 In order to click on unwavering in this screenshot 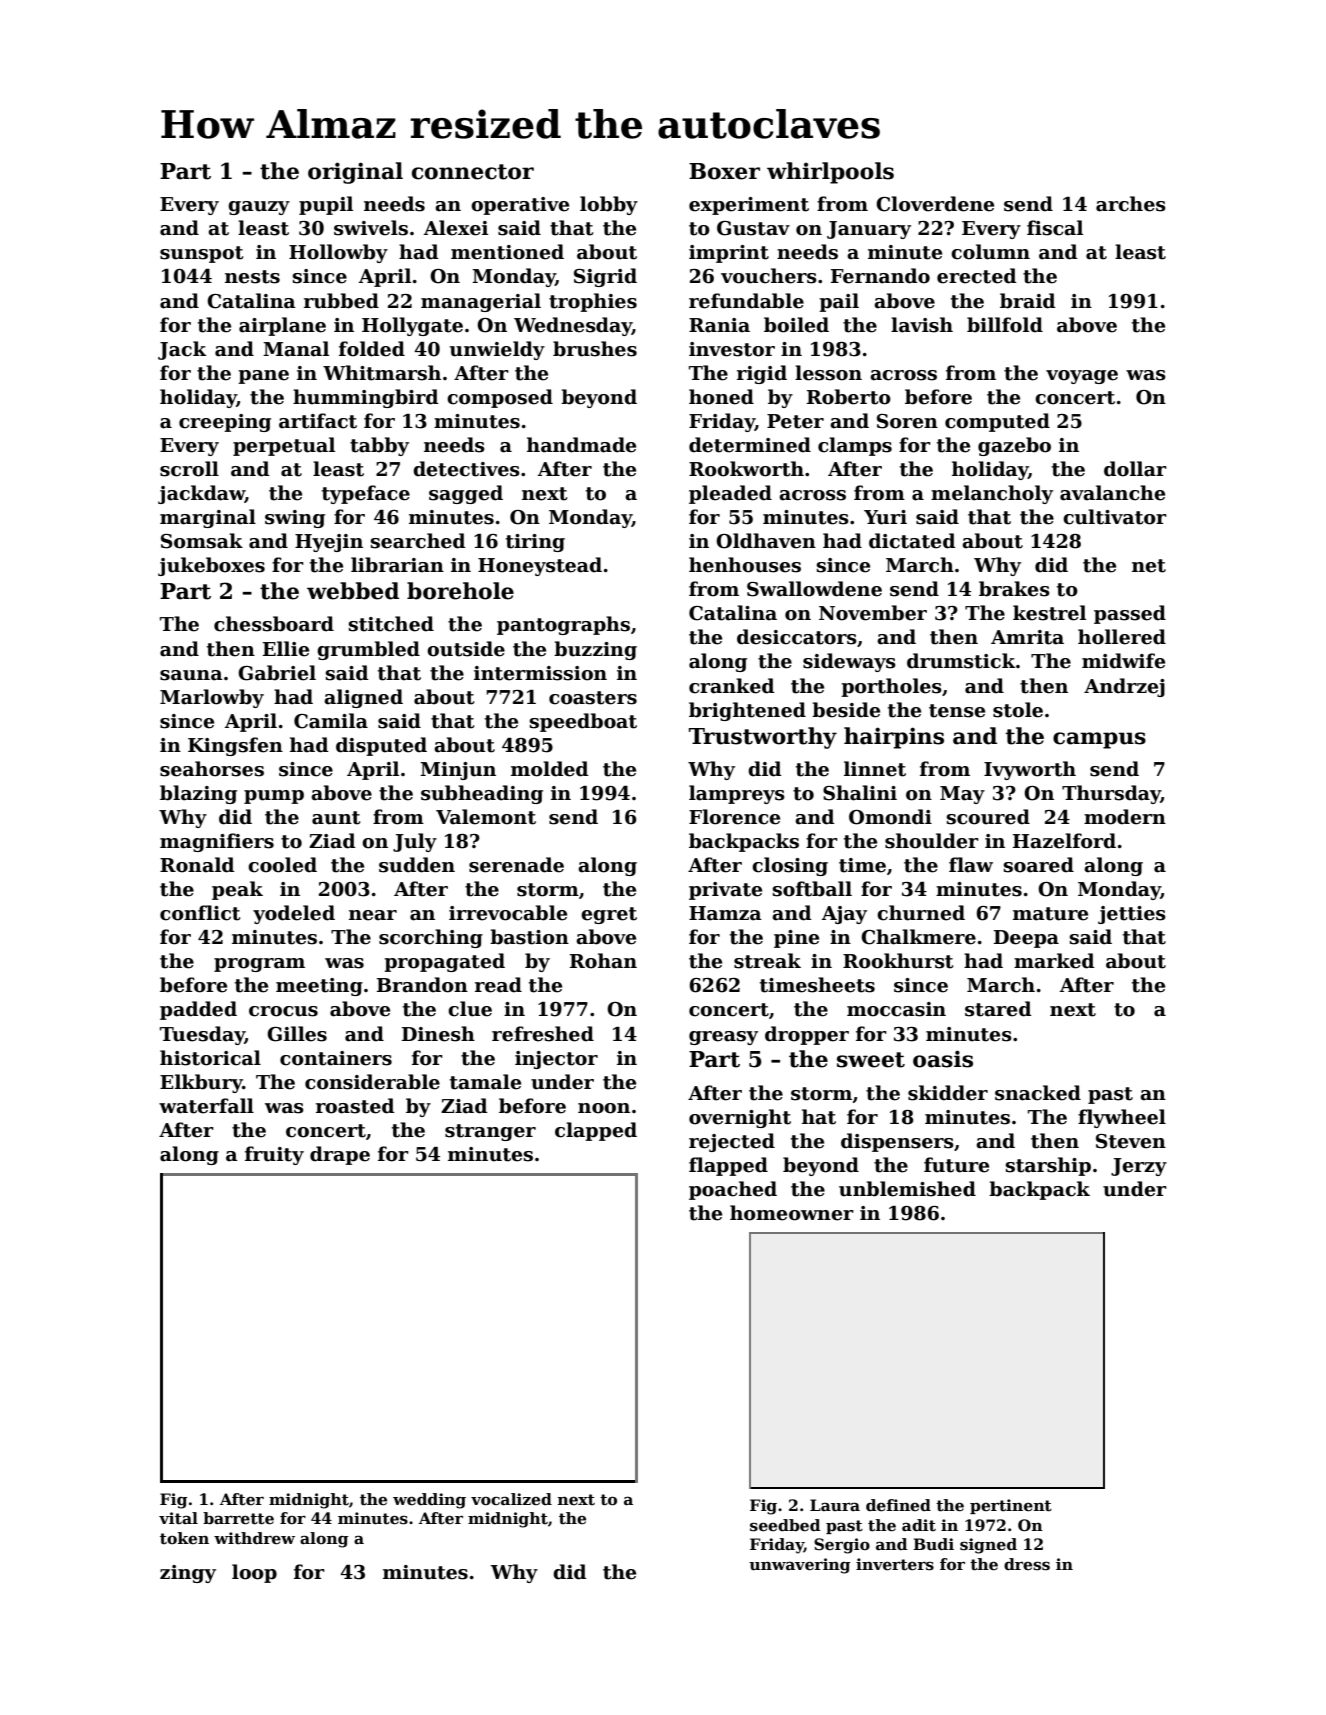, I will do `click(800, 1566)`.
